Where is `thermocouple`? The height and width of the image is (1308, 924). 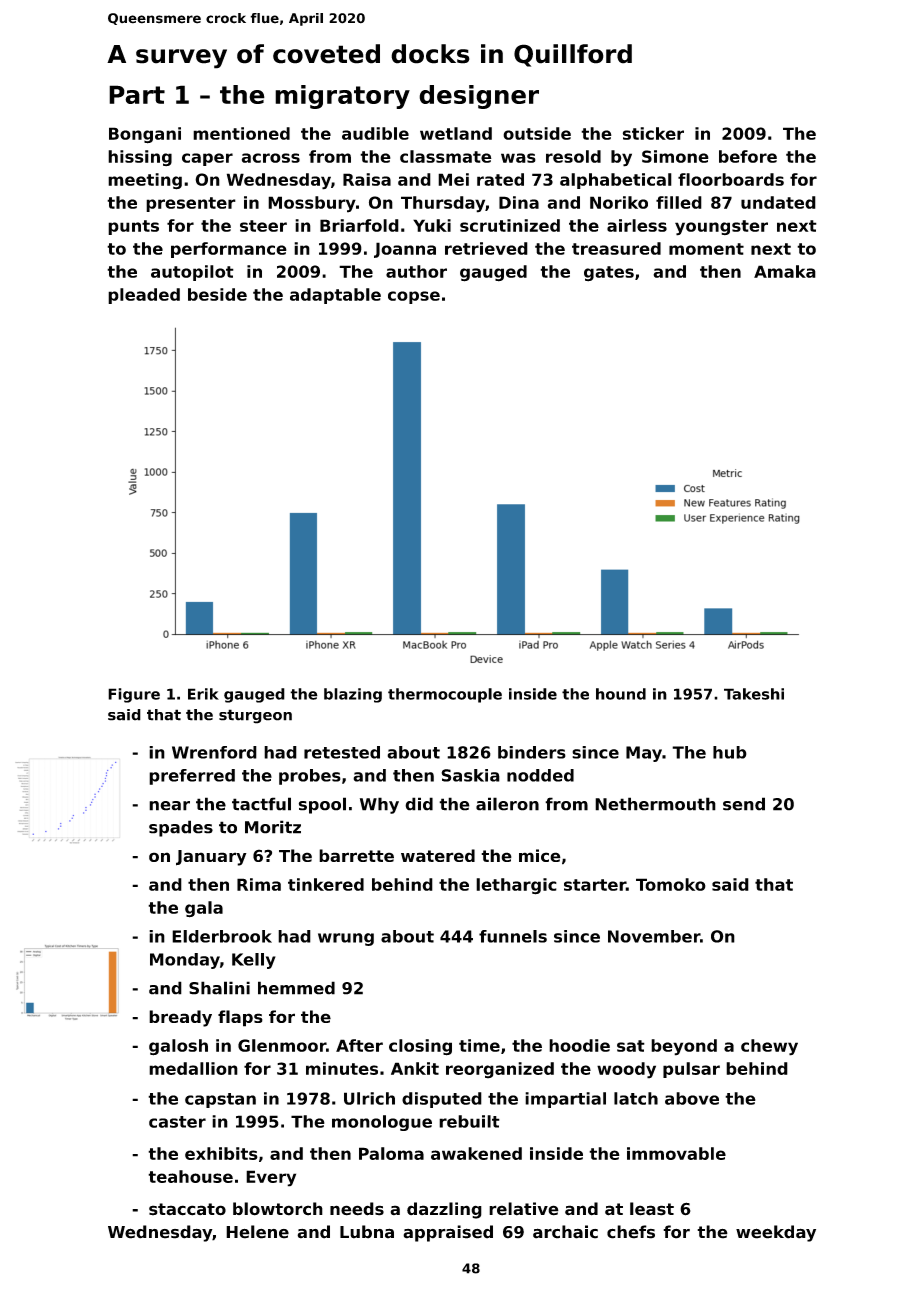 thermocouple is located at coordinates (445, 695).
